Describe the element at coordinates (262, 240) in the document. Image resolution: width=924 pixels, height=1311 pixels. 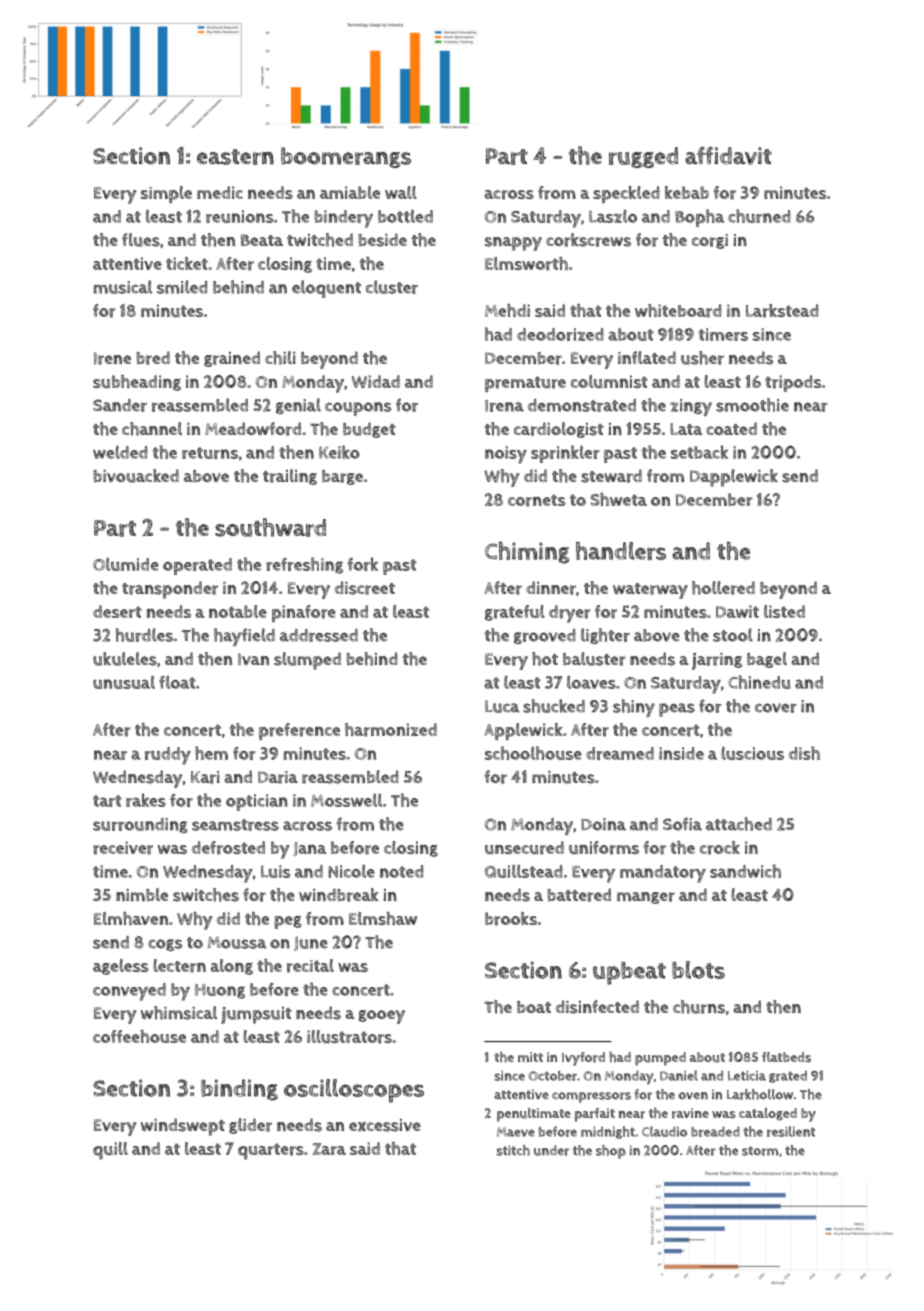
I see `Beata` at that location.
